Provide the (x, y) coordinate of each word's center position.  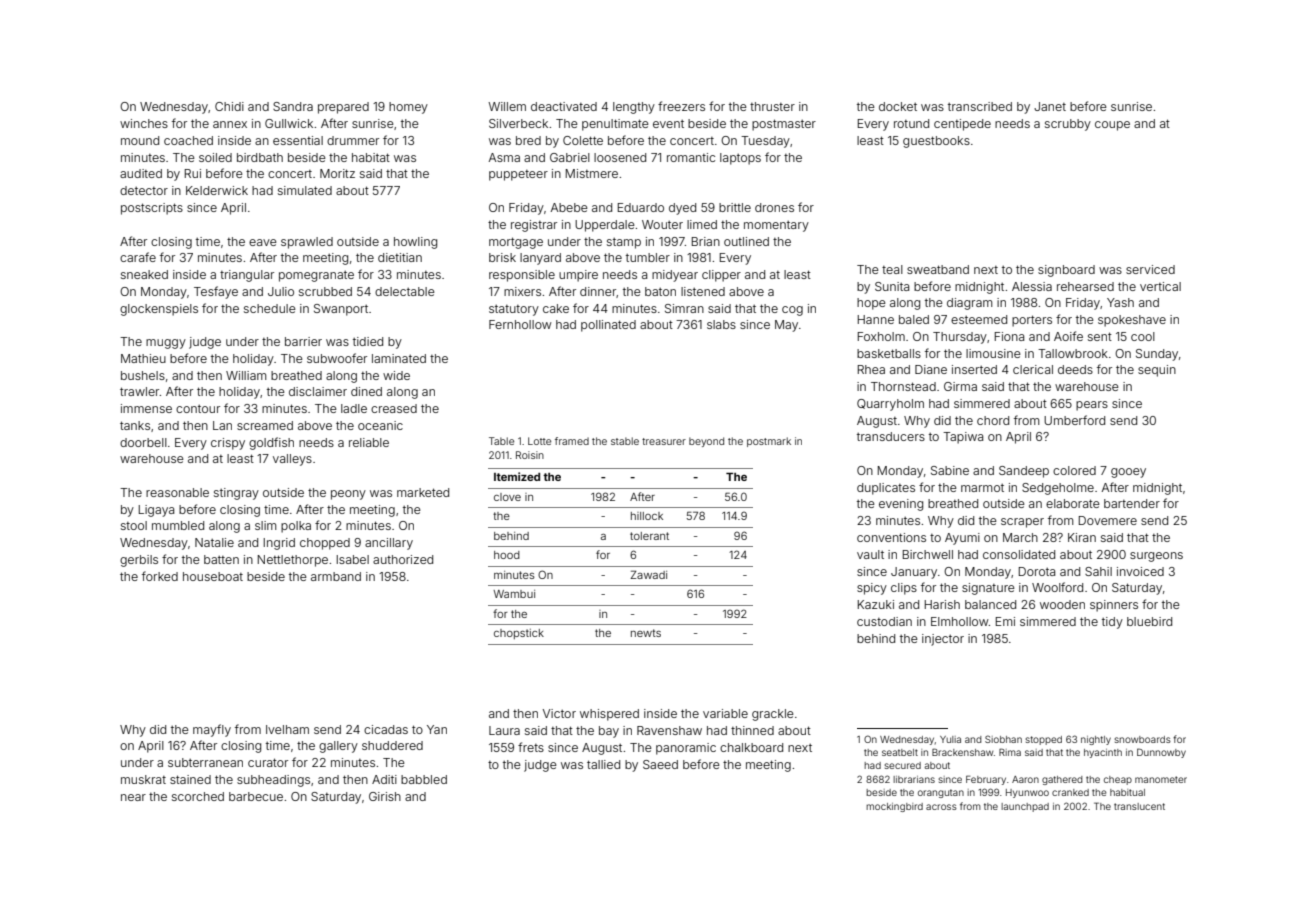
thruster (772, 106)
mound (140, 140)
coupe (1112, 126)
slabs (721, 324)
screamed (265, 425)
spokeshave (1132, 321)
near (133, 797)
